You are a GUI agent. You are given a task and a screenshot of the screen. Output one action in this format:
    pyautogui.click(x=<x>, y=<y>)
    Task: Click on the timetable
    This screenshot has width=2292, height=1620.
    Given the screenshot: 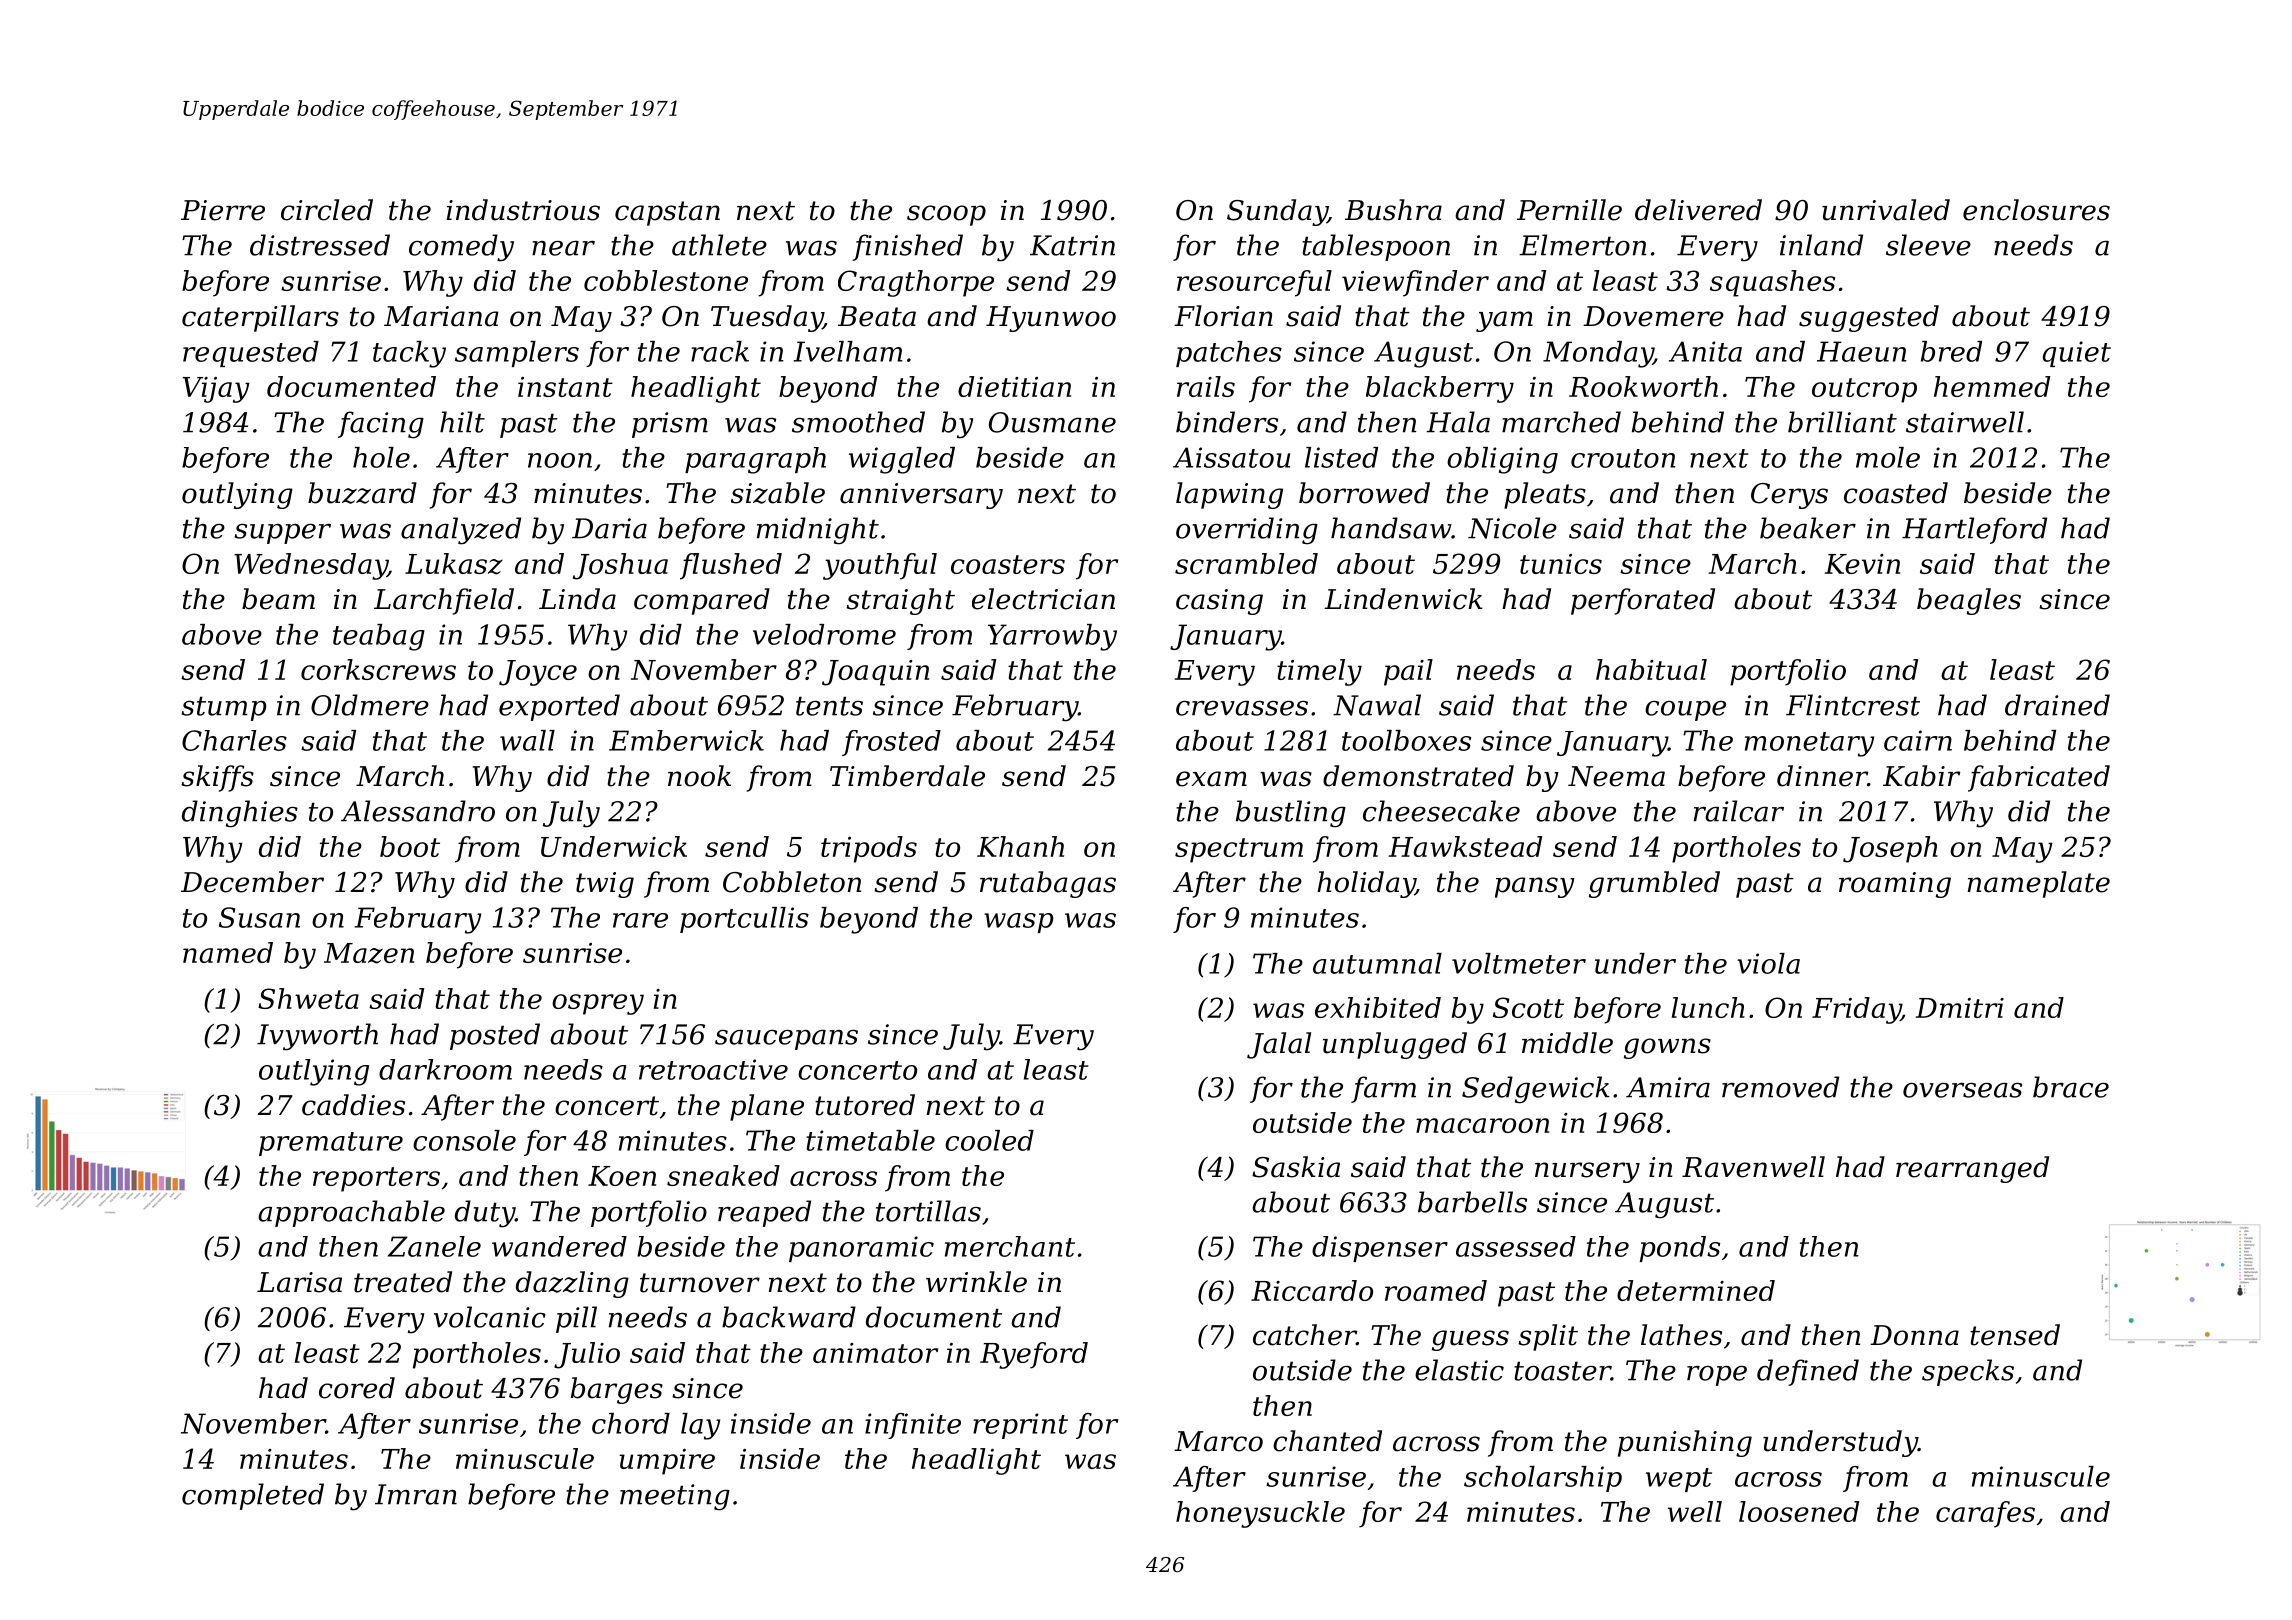 What is the action you would take?
    pyautogui.click(x=870, y=1140)
